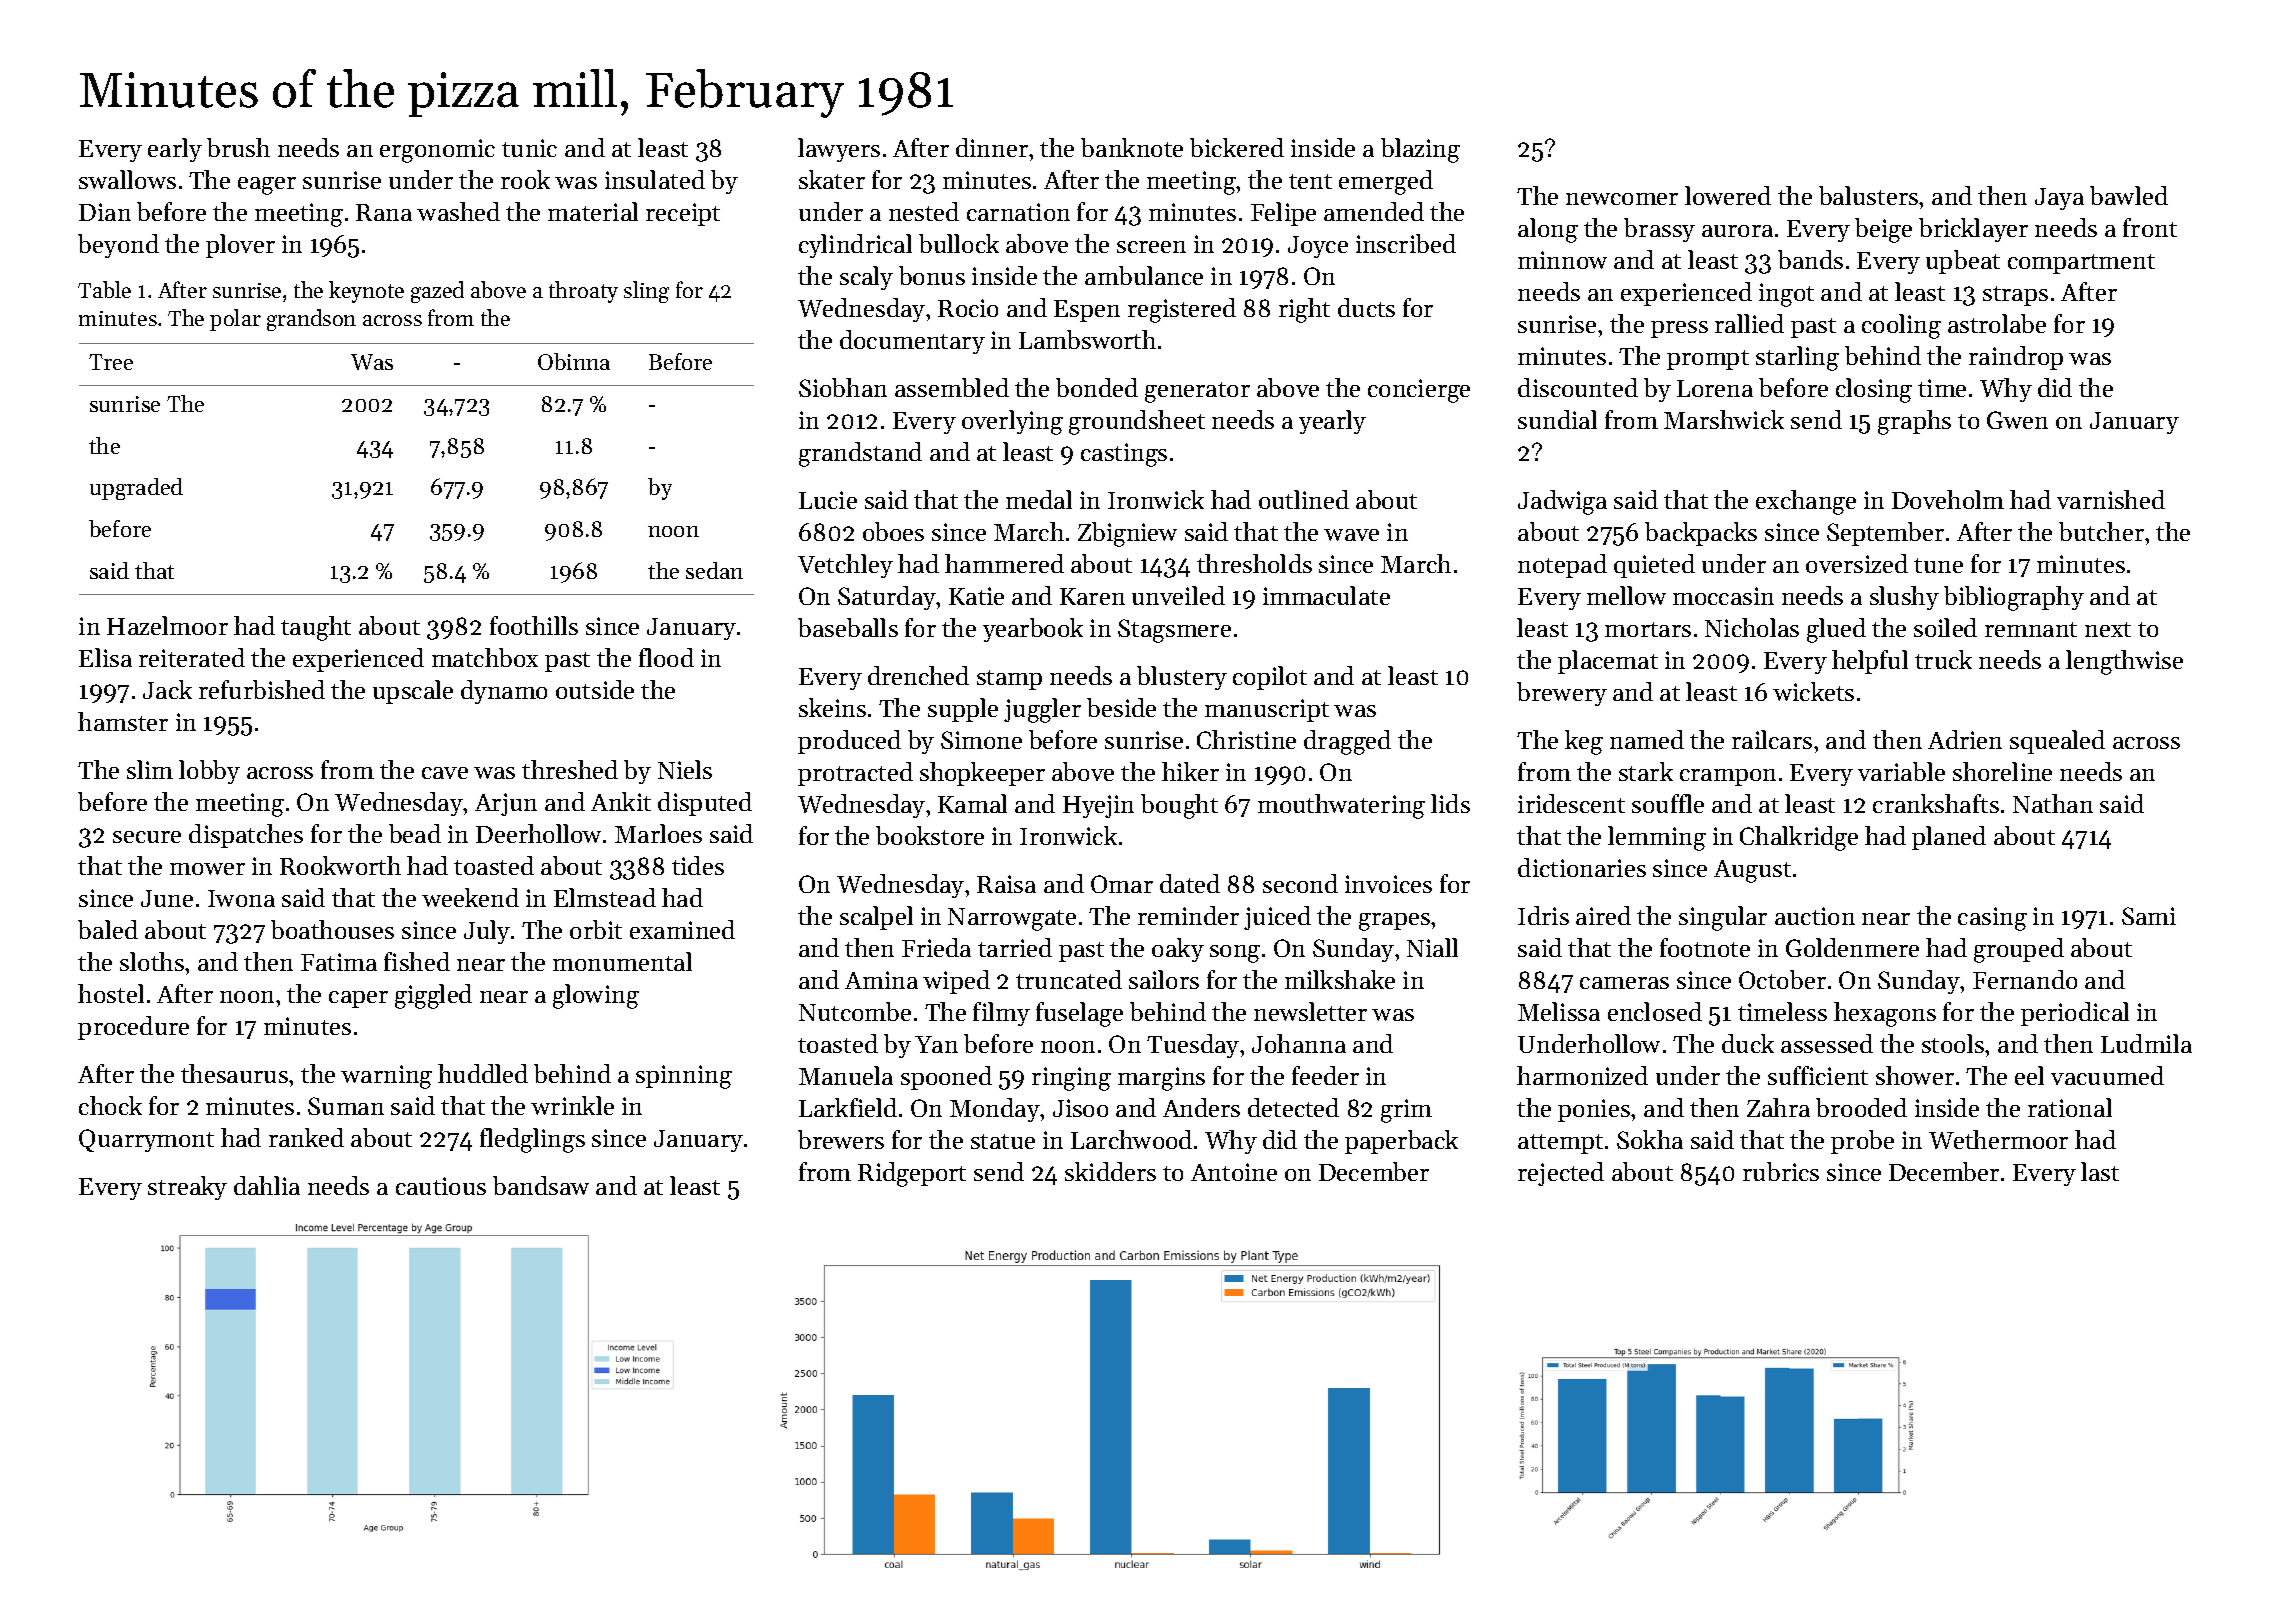 This page has height=1607, width=2272. Describe the element at coordinates (1270, 678) in the page. I see `copilot` at that location.
